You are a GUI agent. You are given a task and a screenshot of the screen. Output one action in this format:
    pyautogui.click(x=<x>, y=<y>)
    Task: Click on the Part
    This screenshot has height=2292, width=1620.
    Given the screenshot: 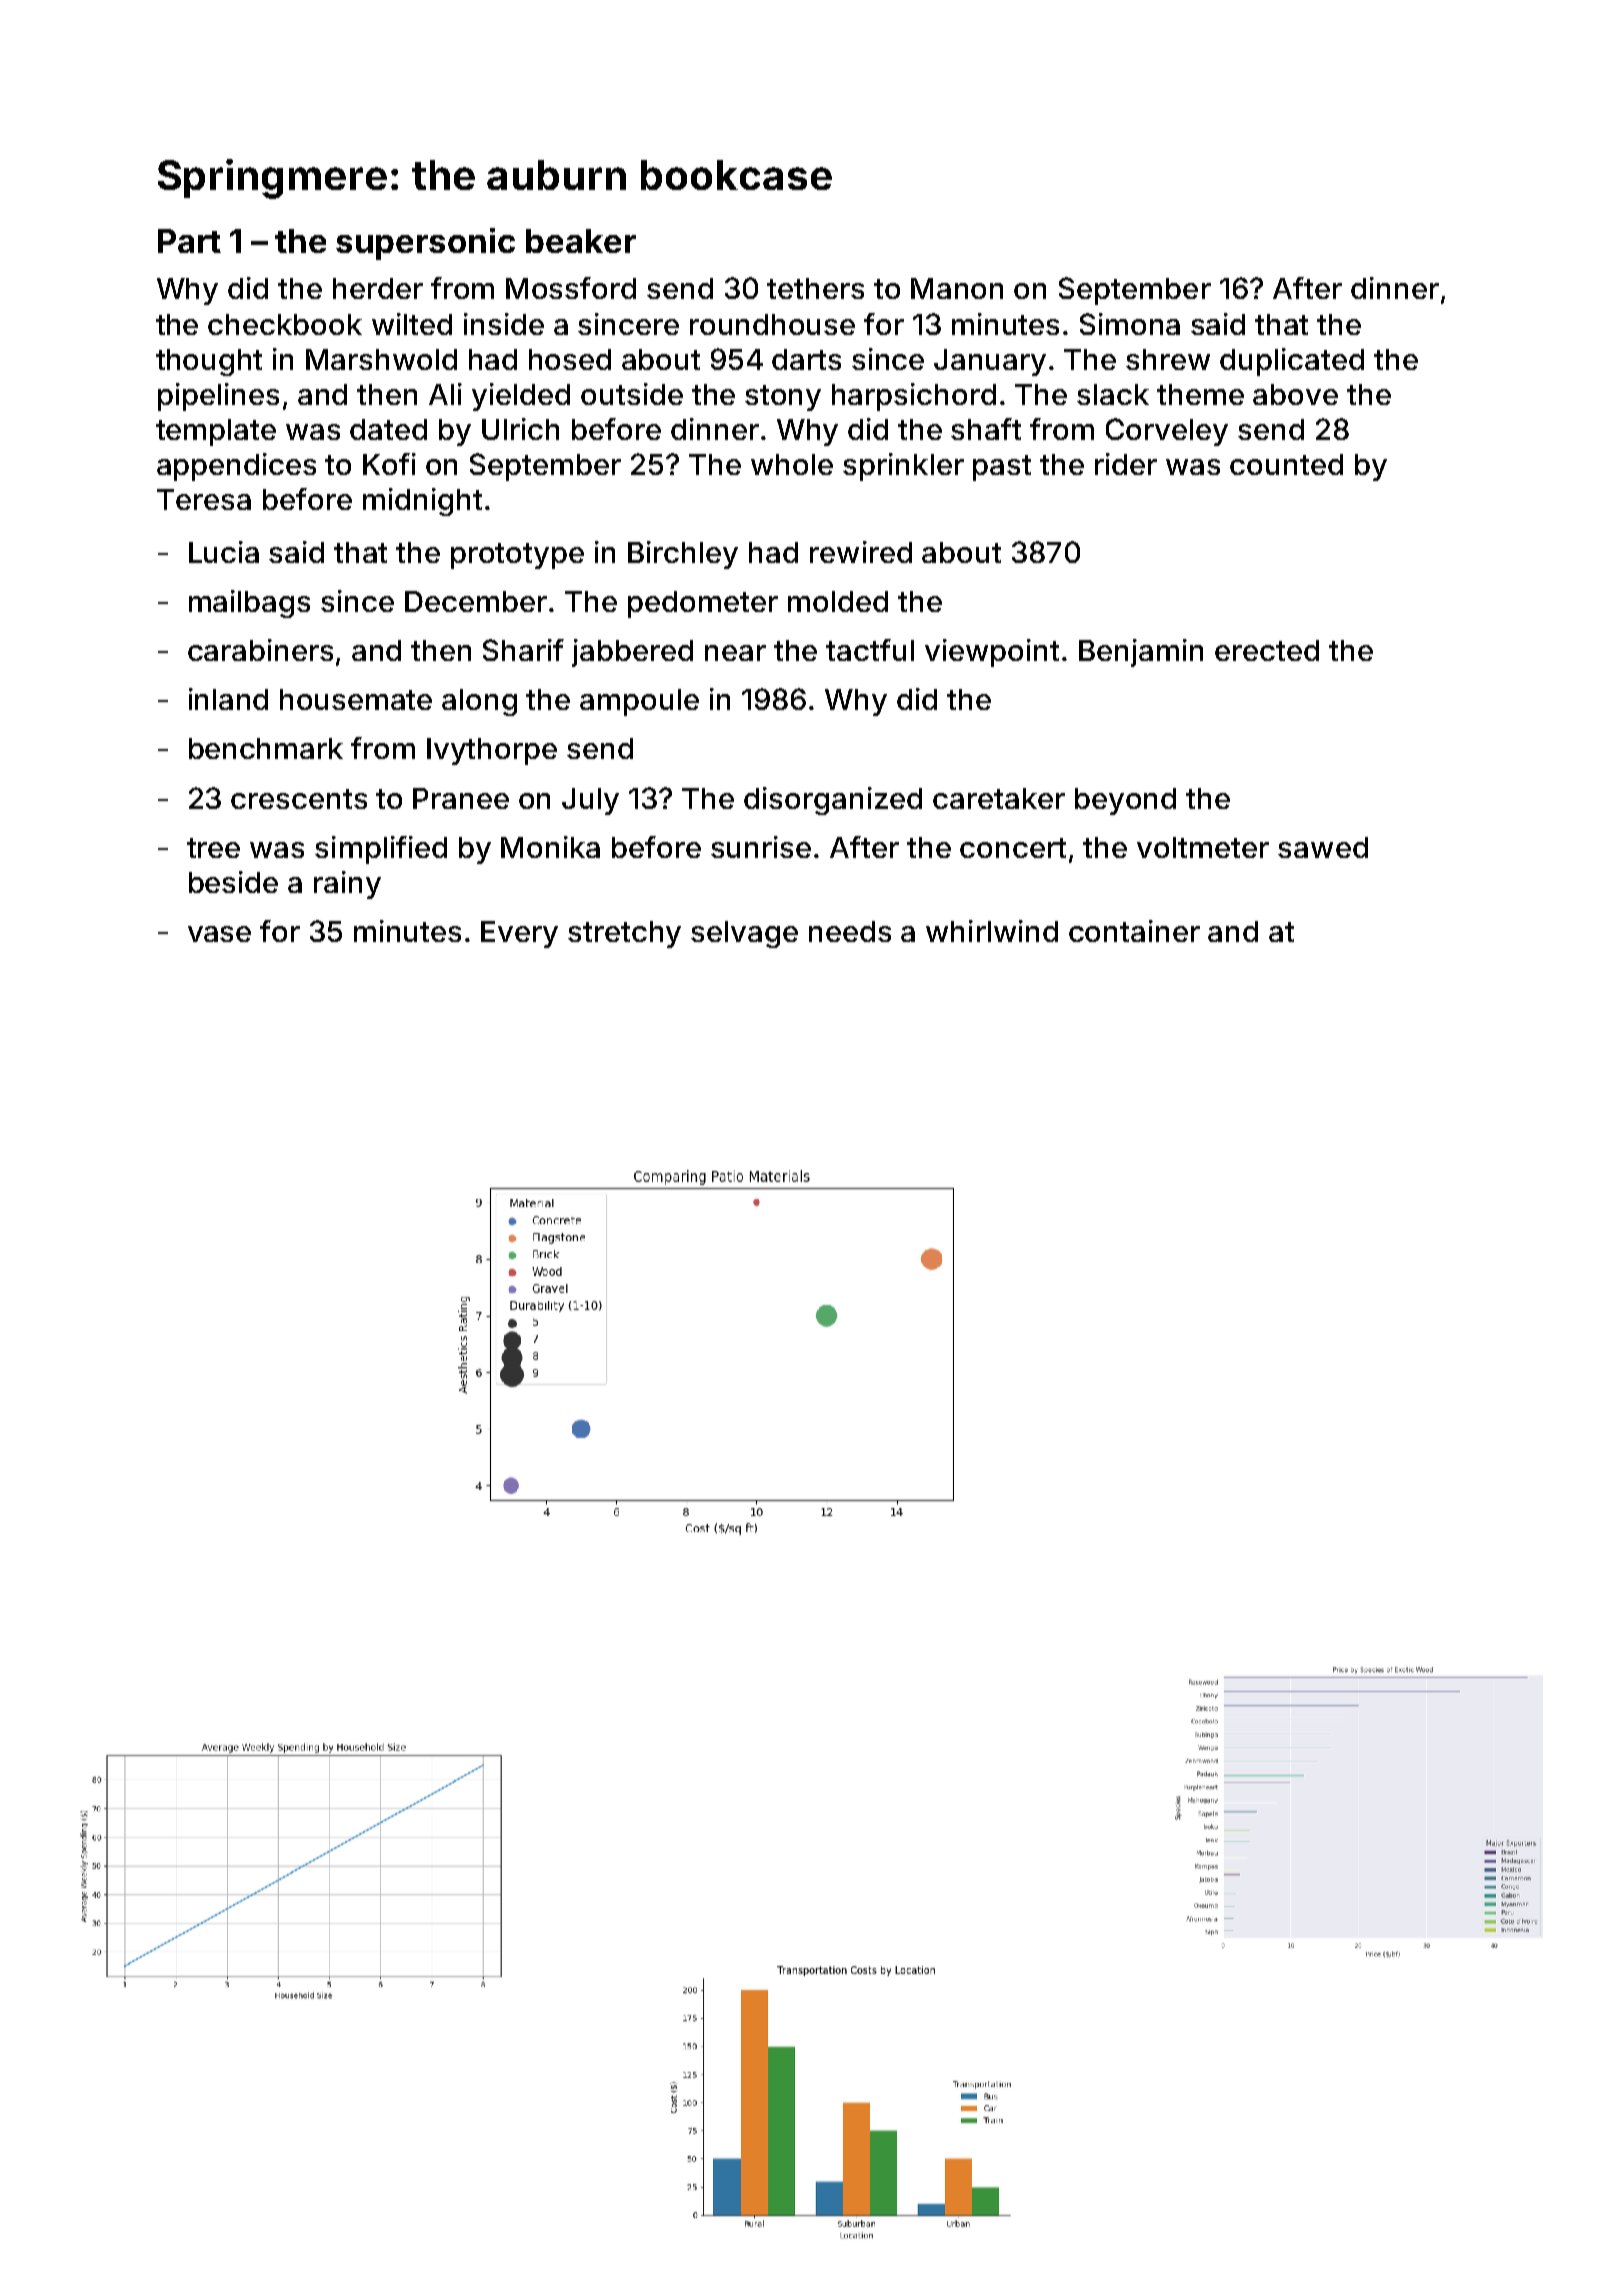 What is the action you would take?
    pyautogui.click(x=189, y=241)
